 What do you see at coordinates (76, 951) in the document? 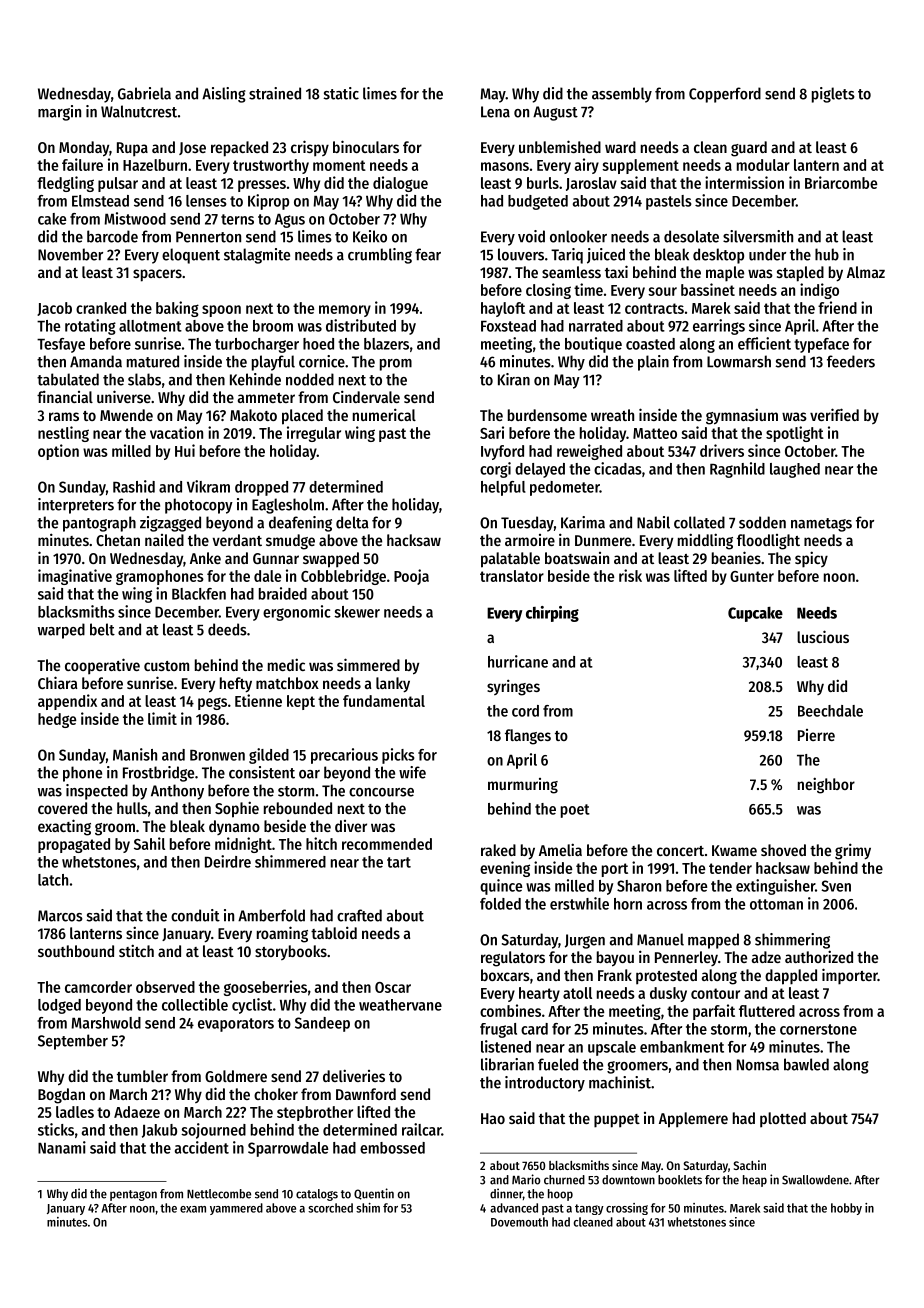
I see `southbound` at bounding box center [76, 951].
